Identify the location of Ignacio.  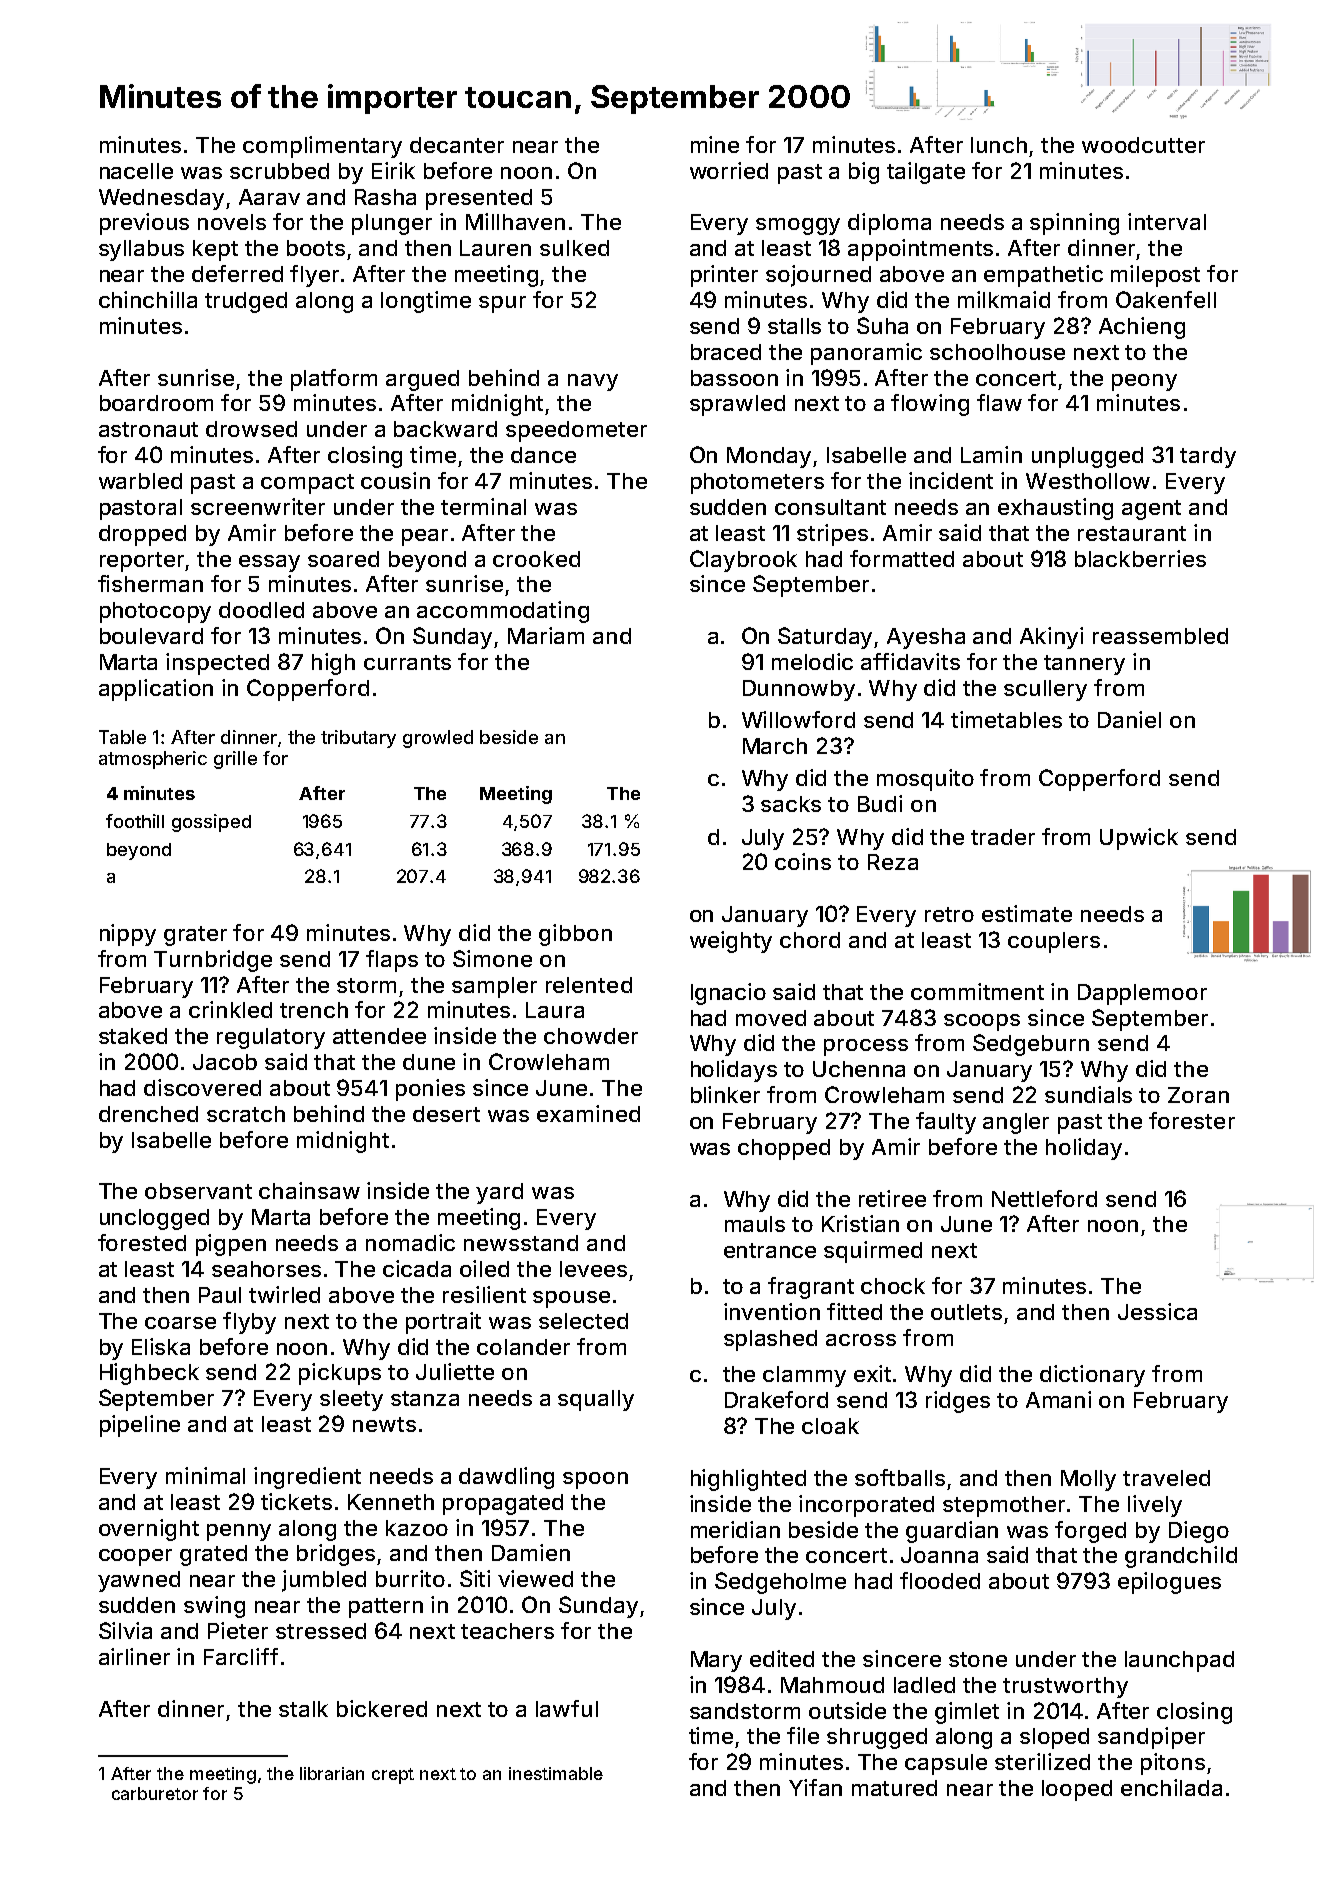
(728, 994).
